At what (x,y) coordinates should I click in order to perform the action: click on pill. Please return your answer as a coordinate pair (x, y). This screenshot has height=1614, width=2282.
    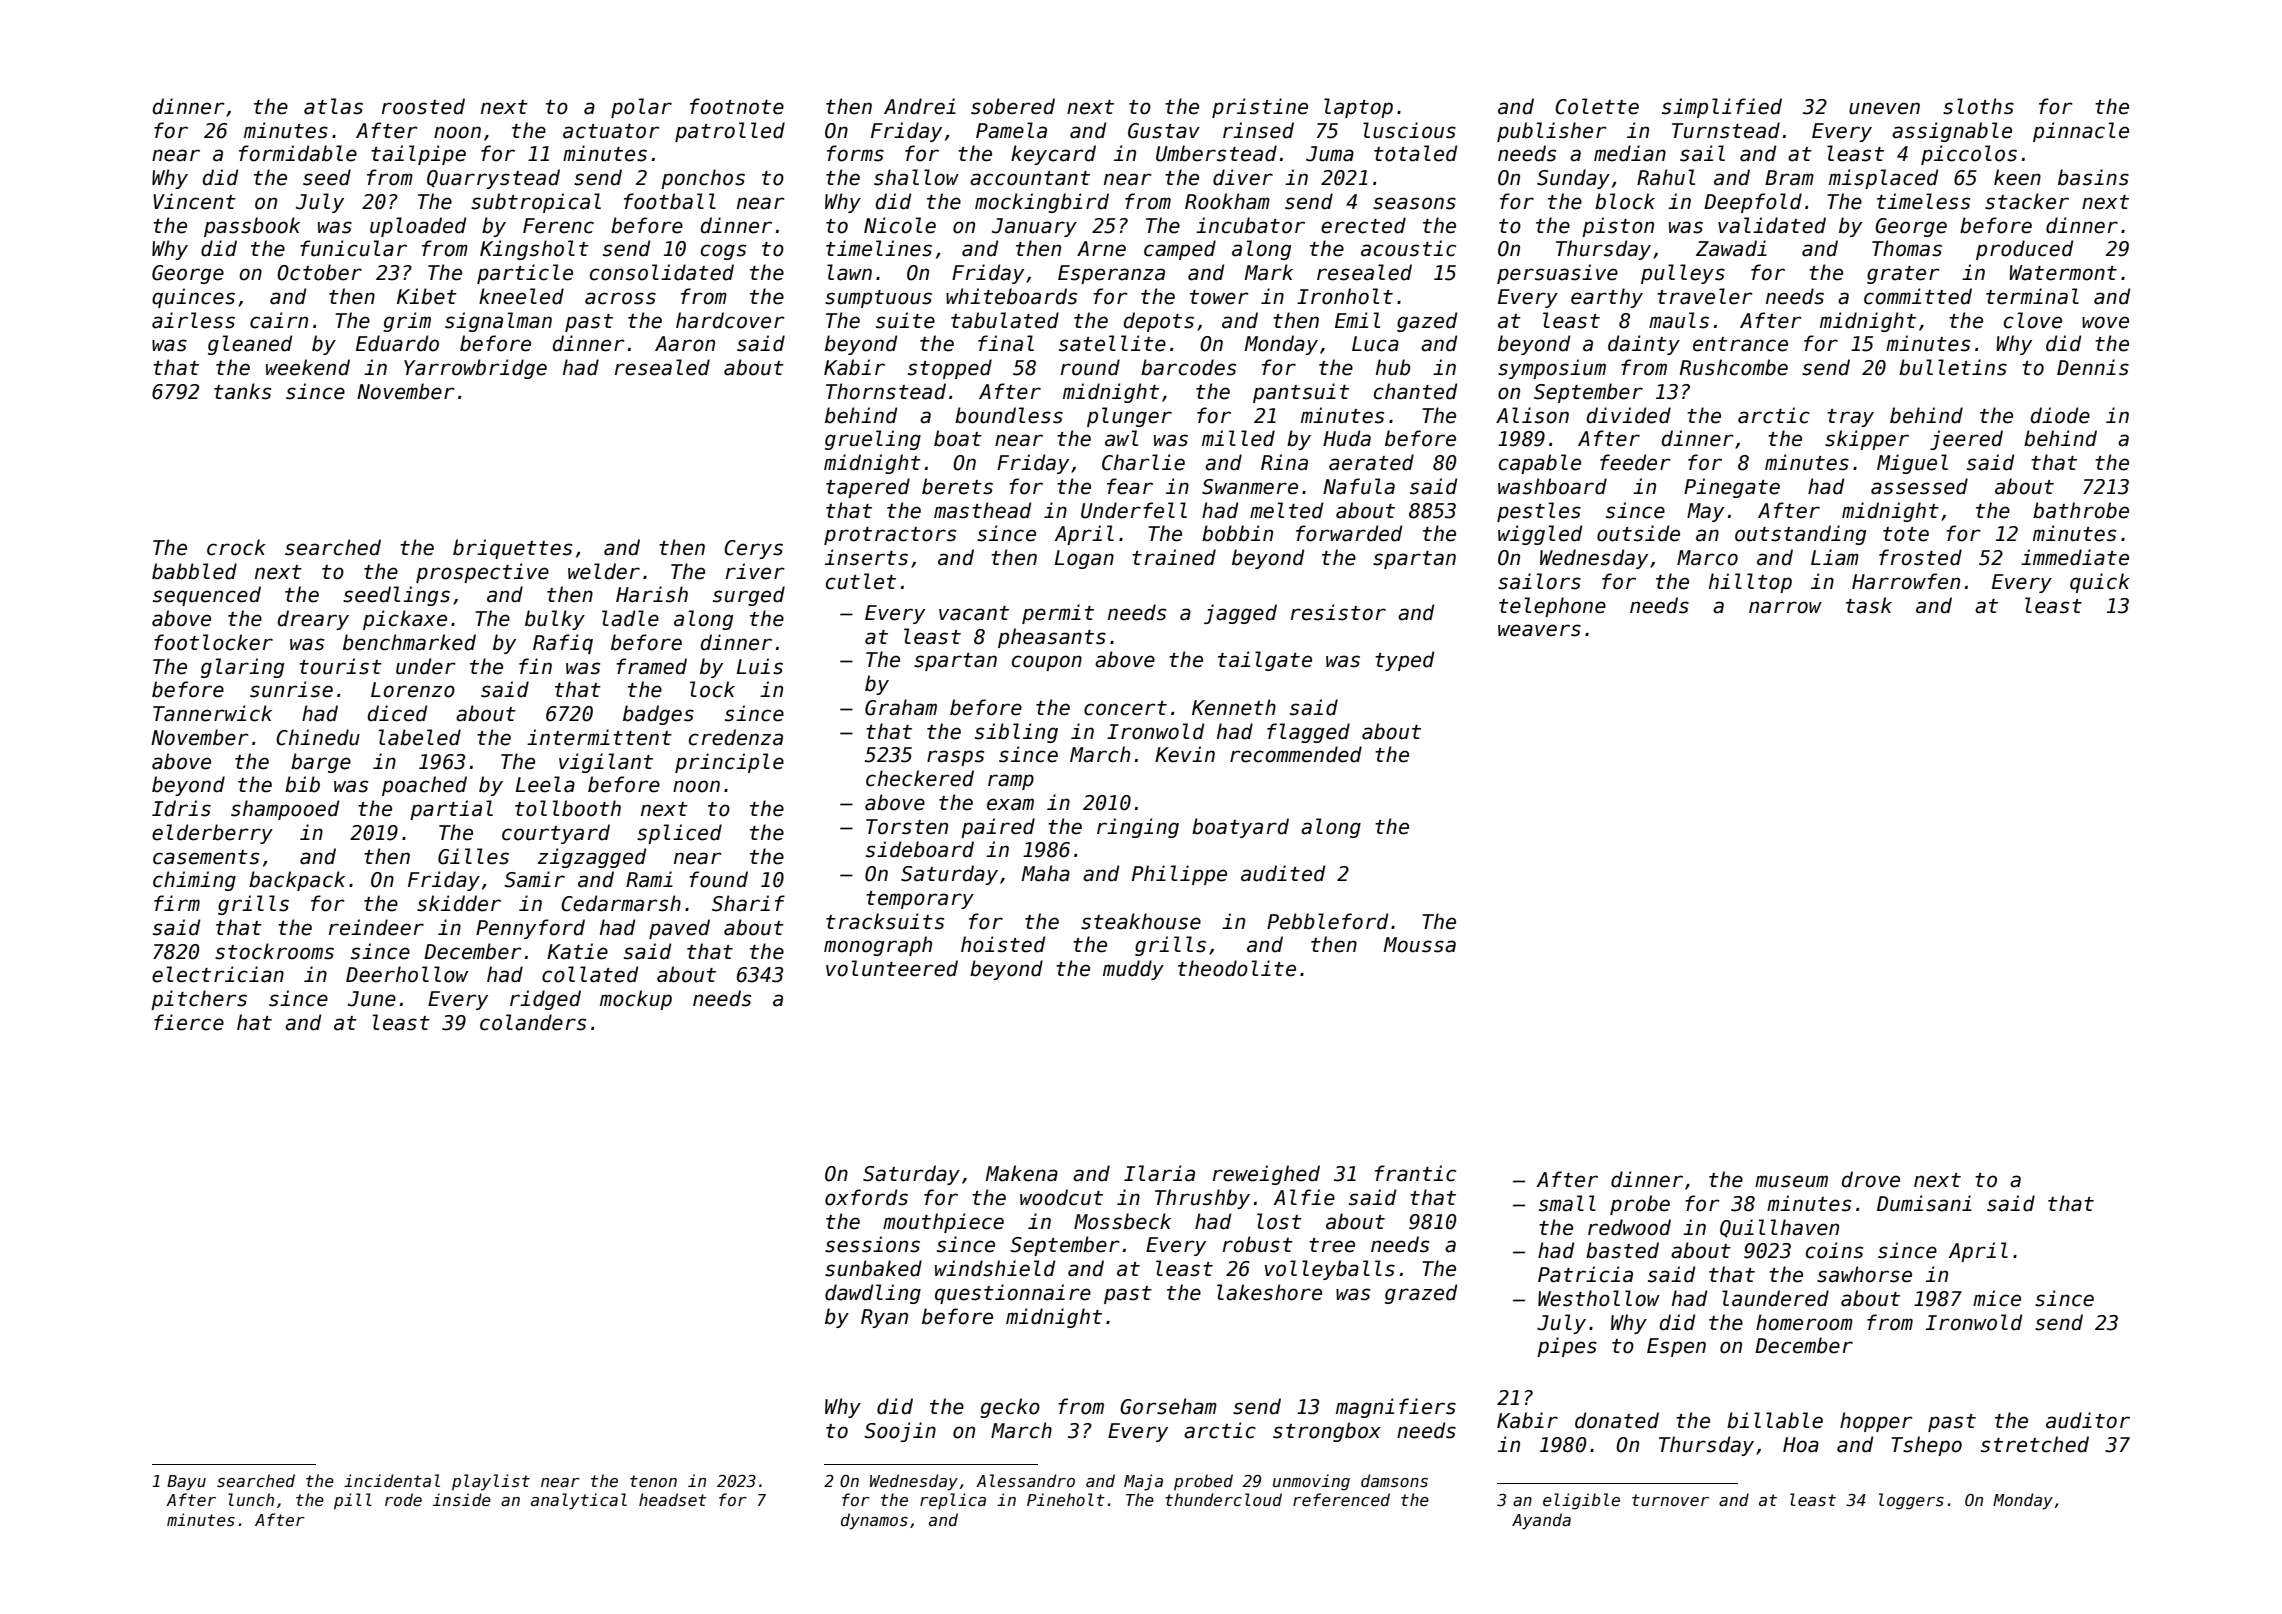
    Looking at the image, I should click on (353, 1501).
